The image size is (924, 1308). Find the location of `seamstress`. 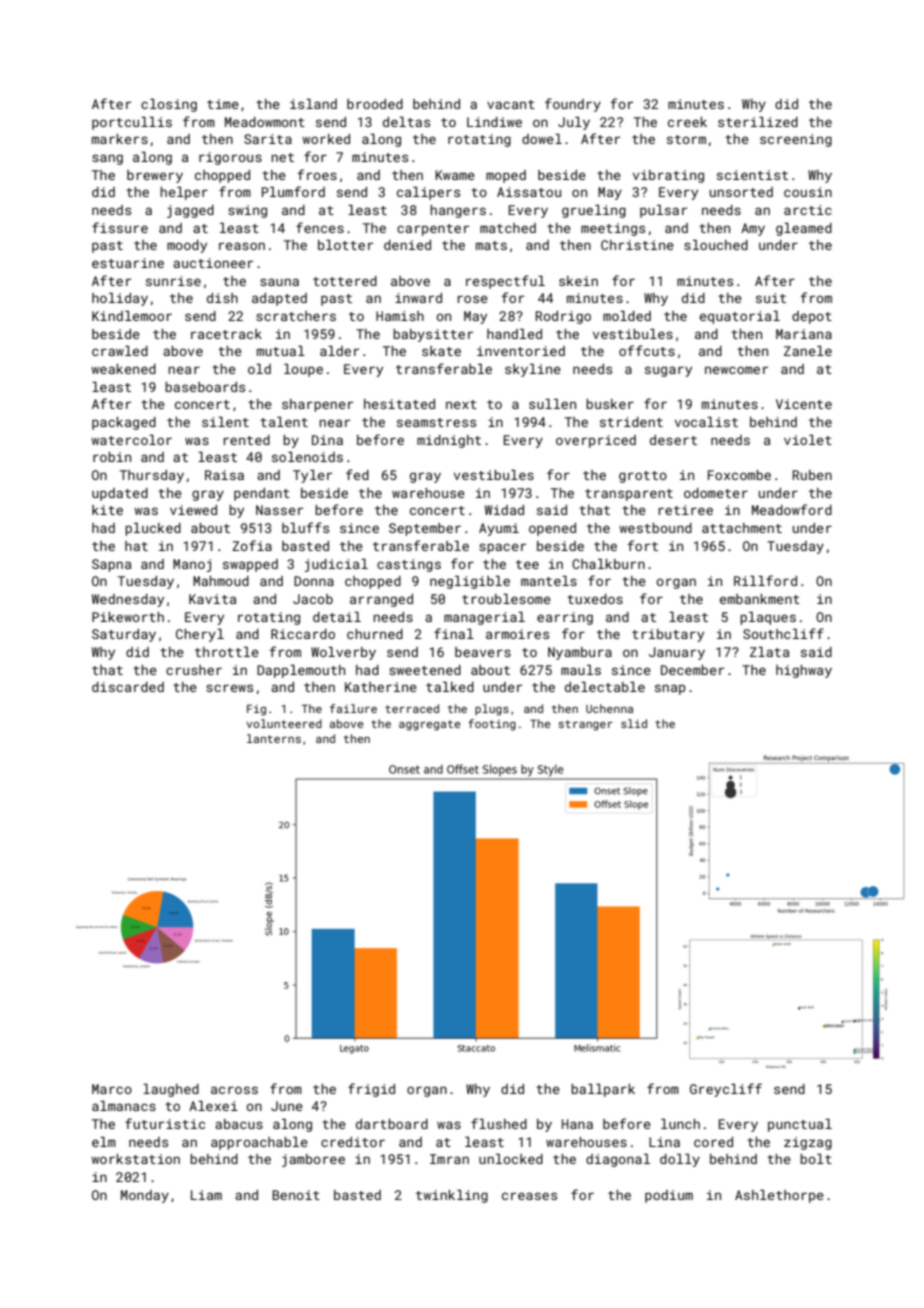

seamstress is located at coordinates (436, 422).
